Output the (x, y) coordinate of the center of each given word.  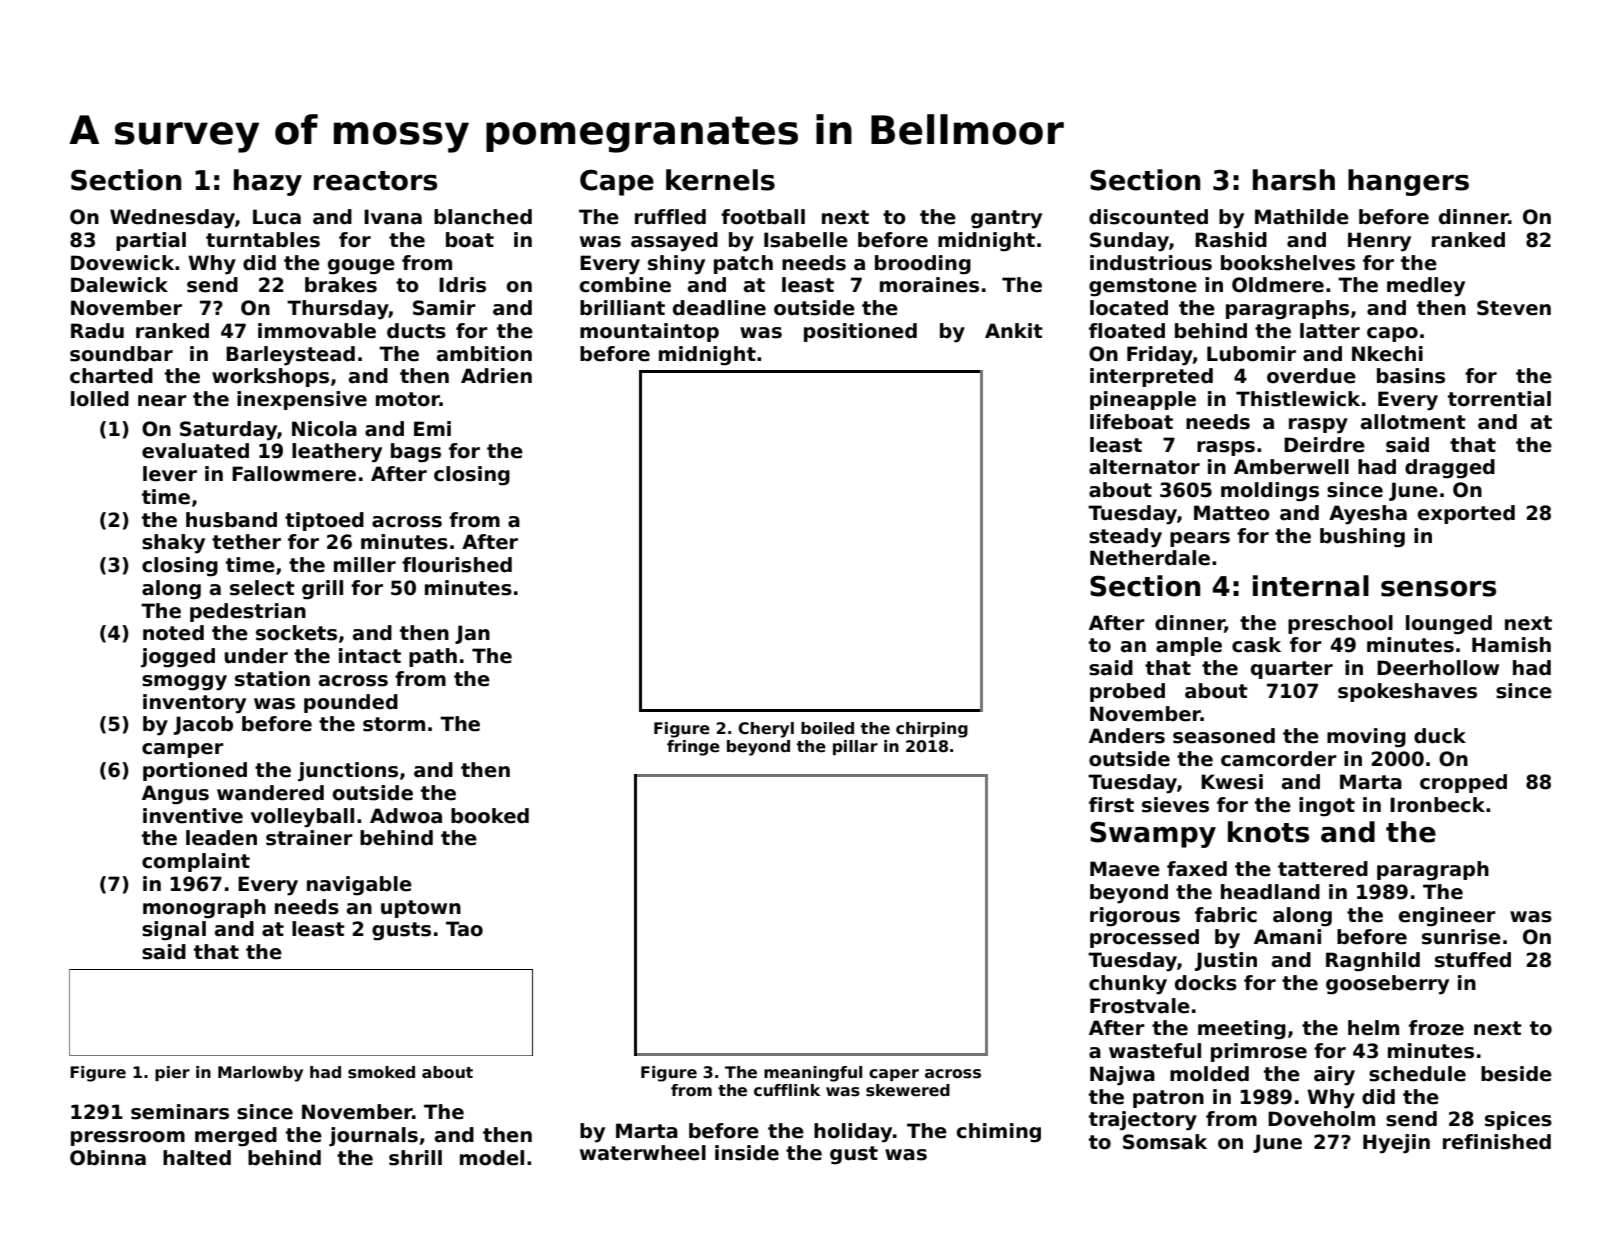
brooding (923, 265)
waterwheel (643, 1153)
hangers (1408, 182)
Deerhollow (1438, 668)
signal (174, 931)
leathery (337, 453)
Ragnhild (1373, 962)
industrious (1151, 263)
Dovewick (122, 263)
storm (394, 724)
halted (197, 1158)
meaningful (813, 1074)
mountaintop (649, 332)
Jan (472, 634)
